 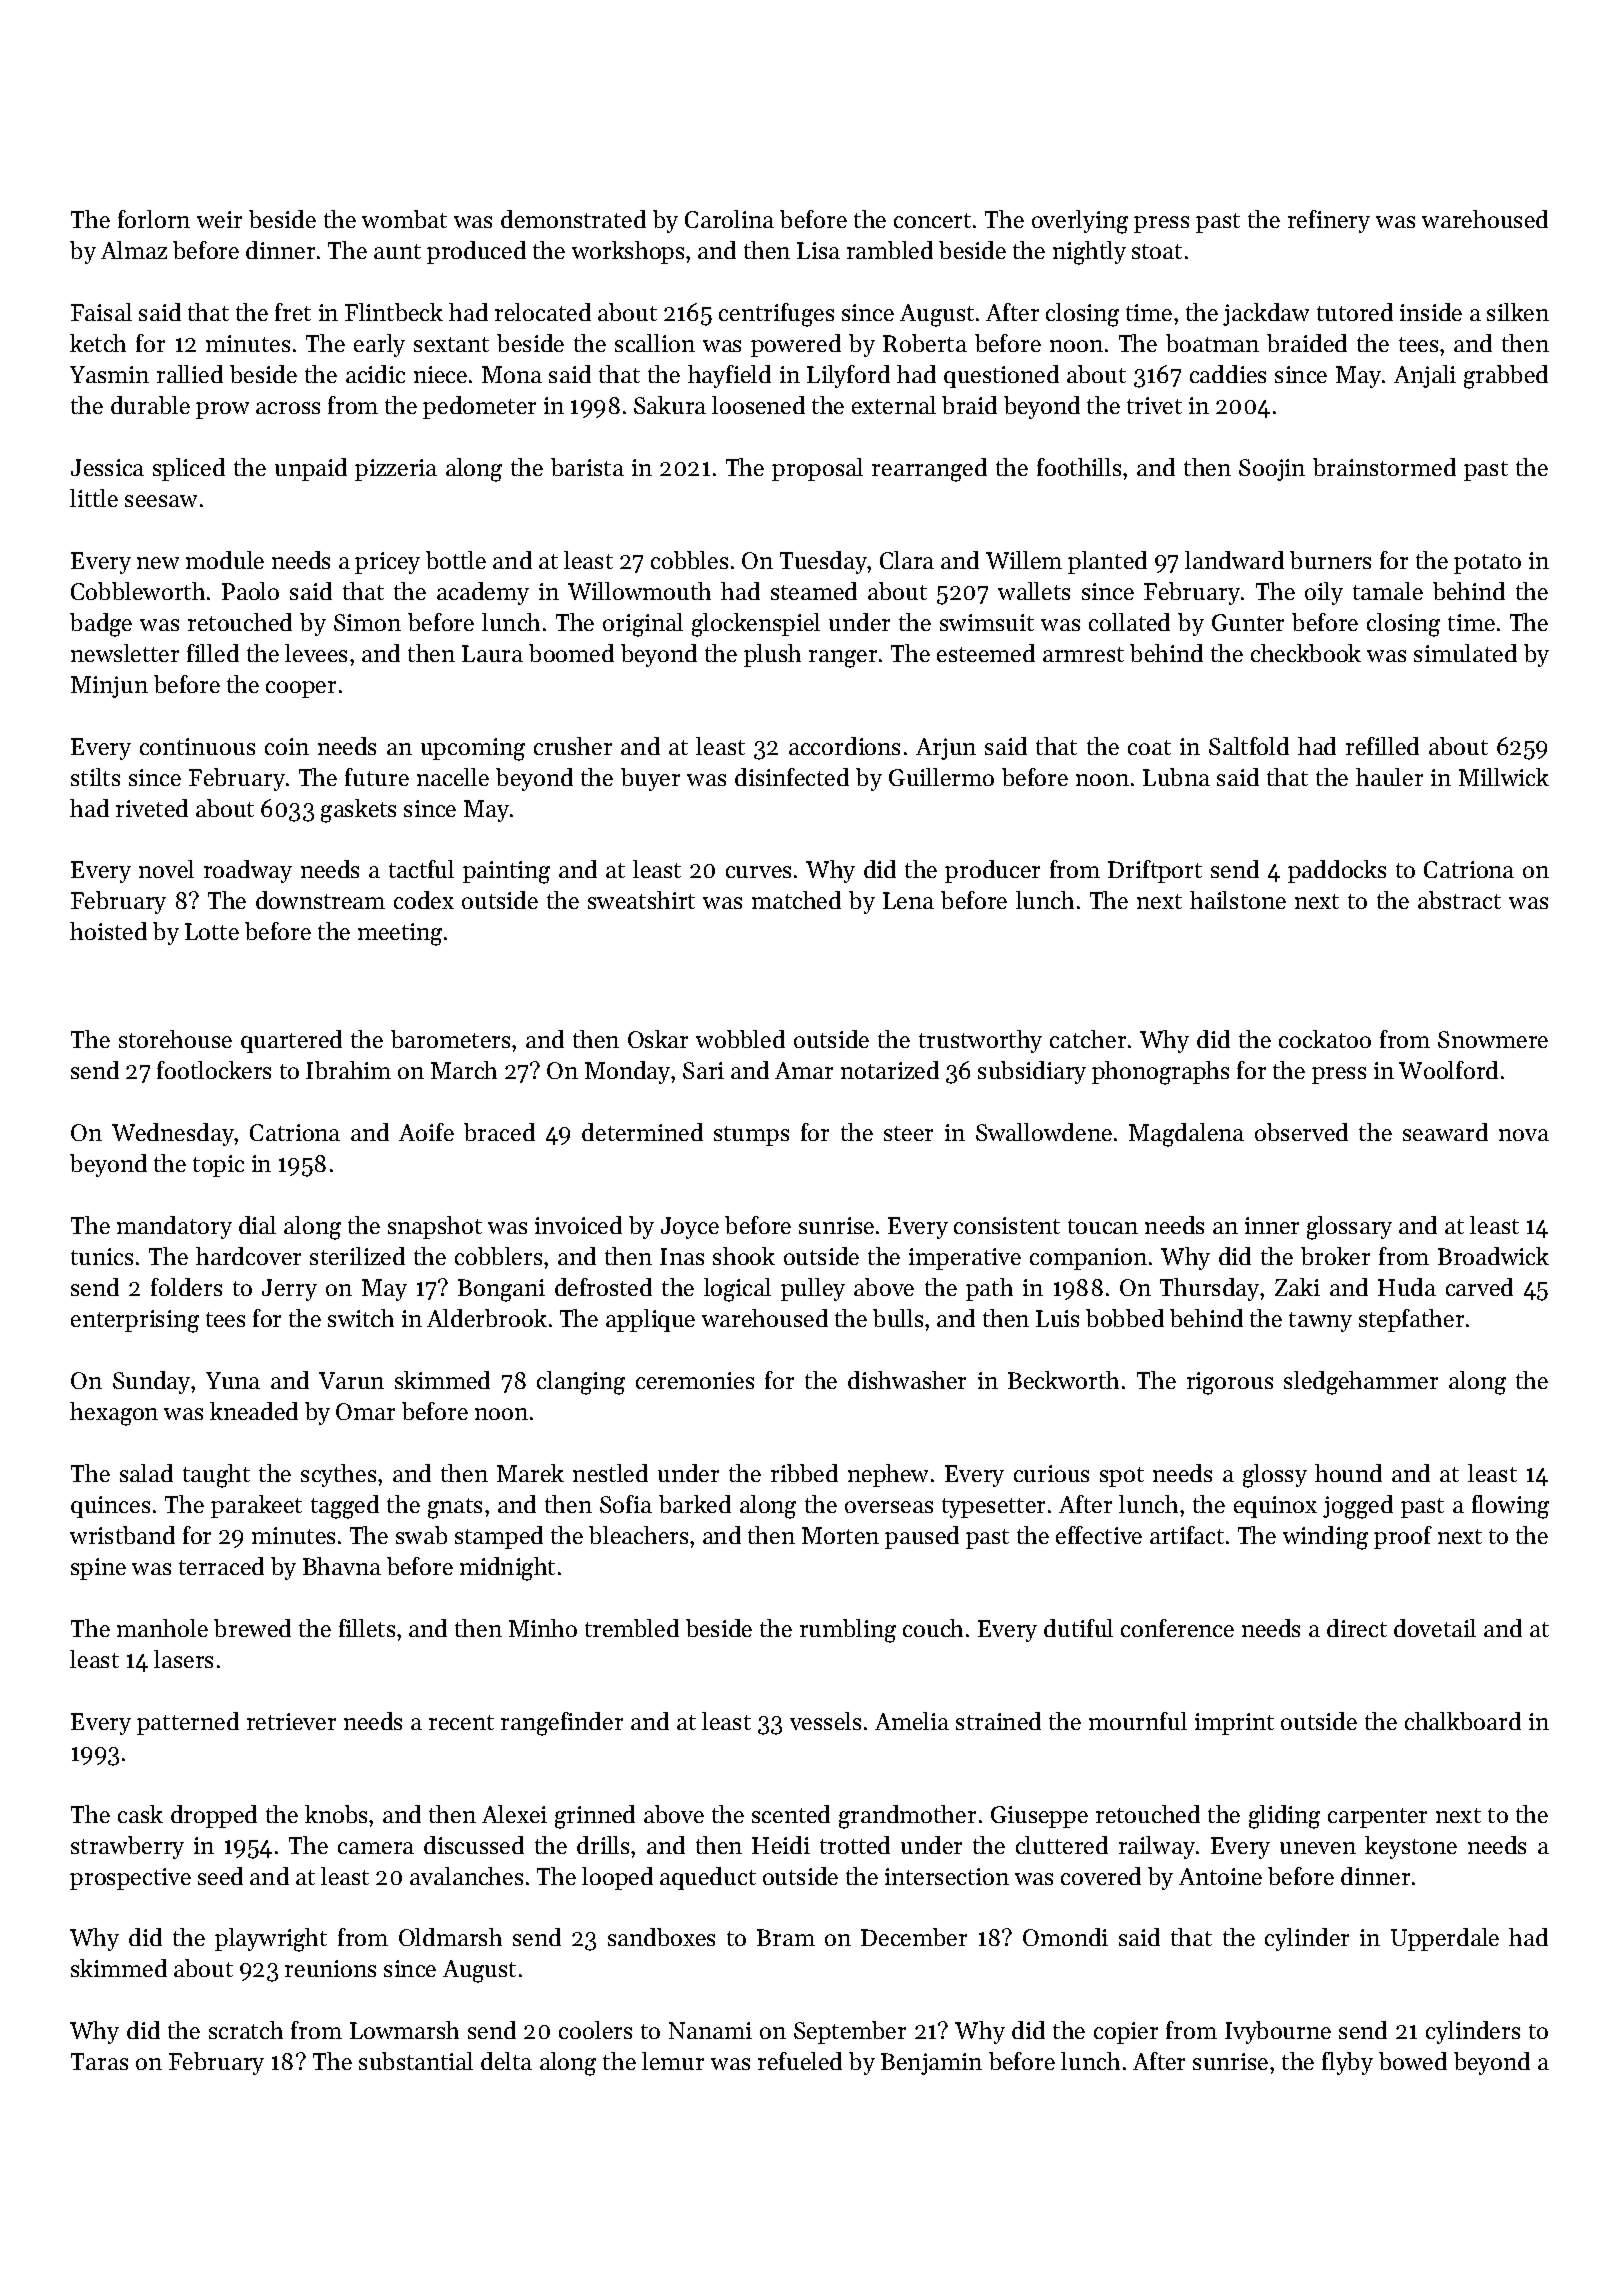 I want to click on December, so click(x=914, y=1937).
